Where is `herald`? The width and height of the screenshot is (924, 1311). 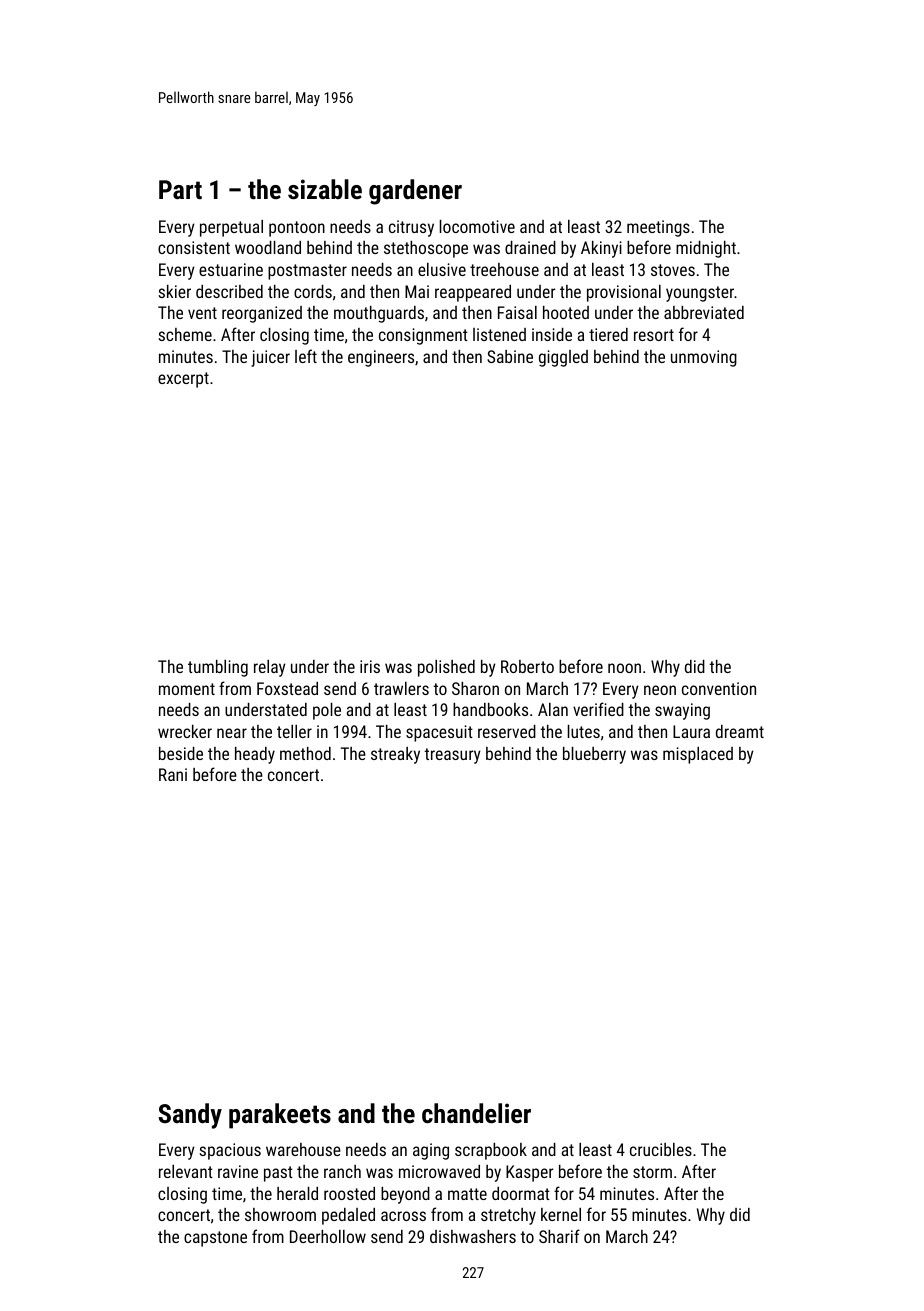
herald is located at coordinates (297, 1193).
